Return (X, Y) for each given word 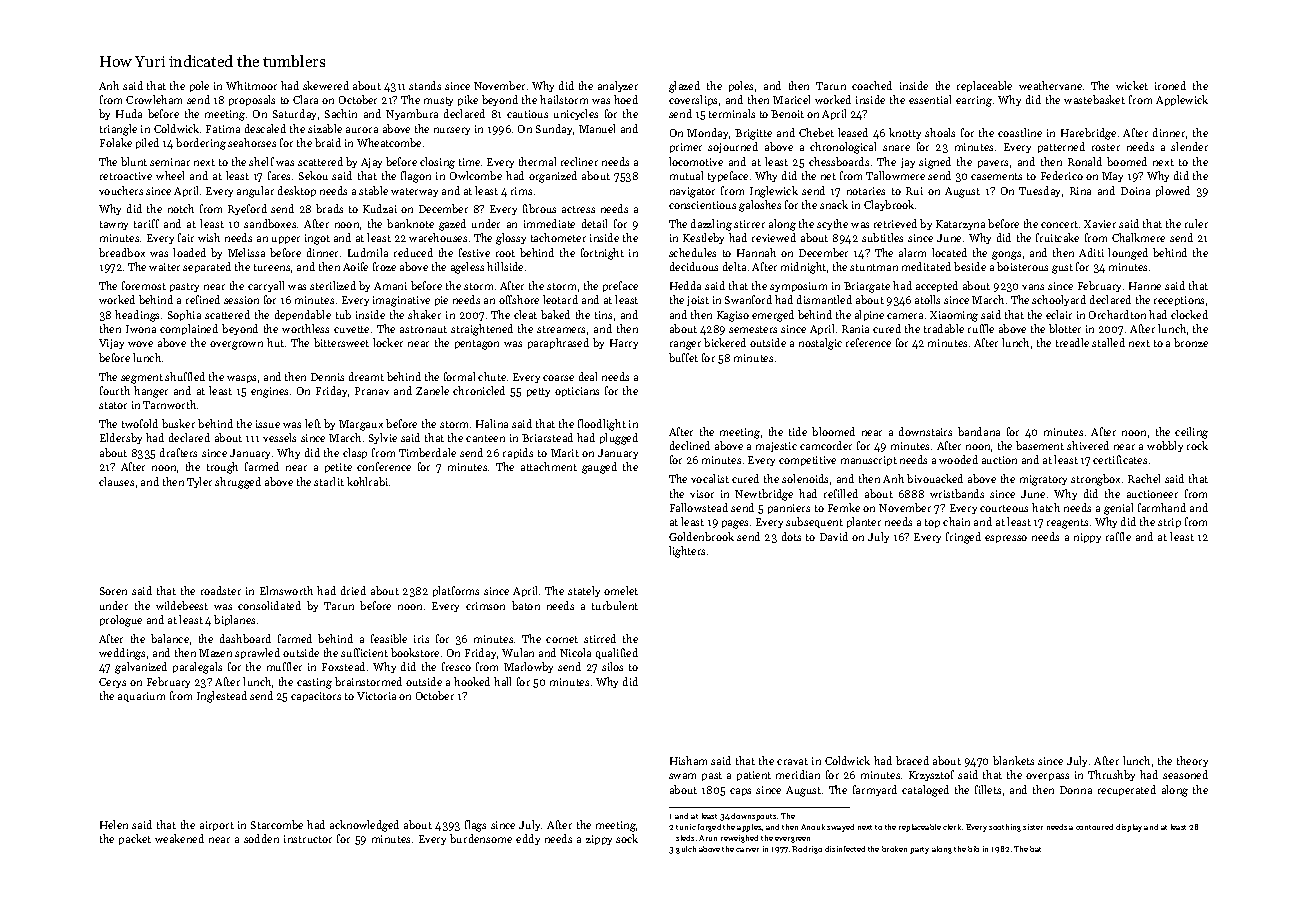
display (1129, 828)
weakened (179, 838)
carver (747, 850)
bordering (201, 144)
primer (686, 148)
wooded (958, 459)
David (834, 536)
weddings (122, 654)
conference (384, 466)
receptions (1179, 301)
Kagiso (733, 316)
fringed (963, 538)
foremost (144, 285)
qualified (617, 653)
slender (1189, 146)
